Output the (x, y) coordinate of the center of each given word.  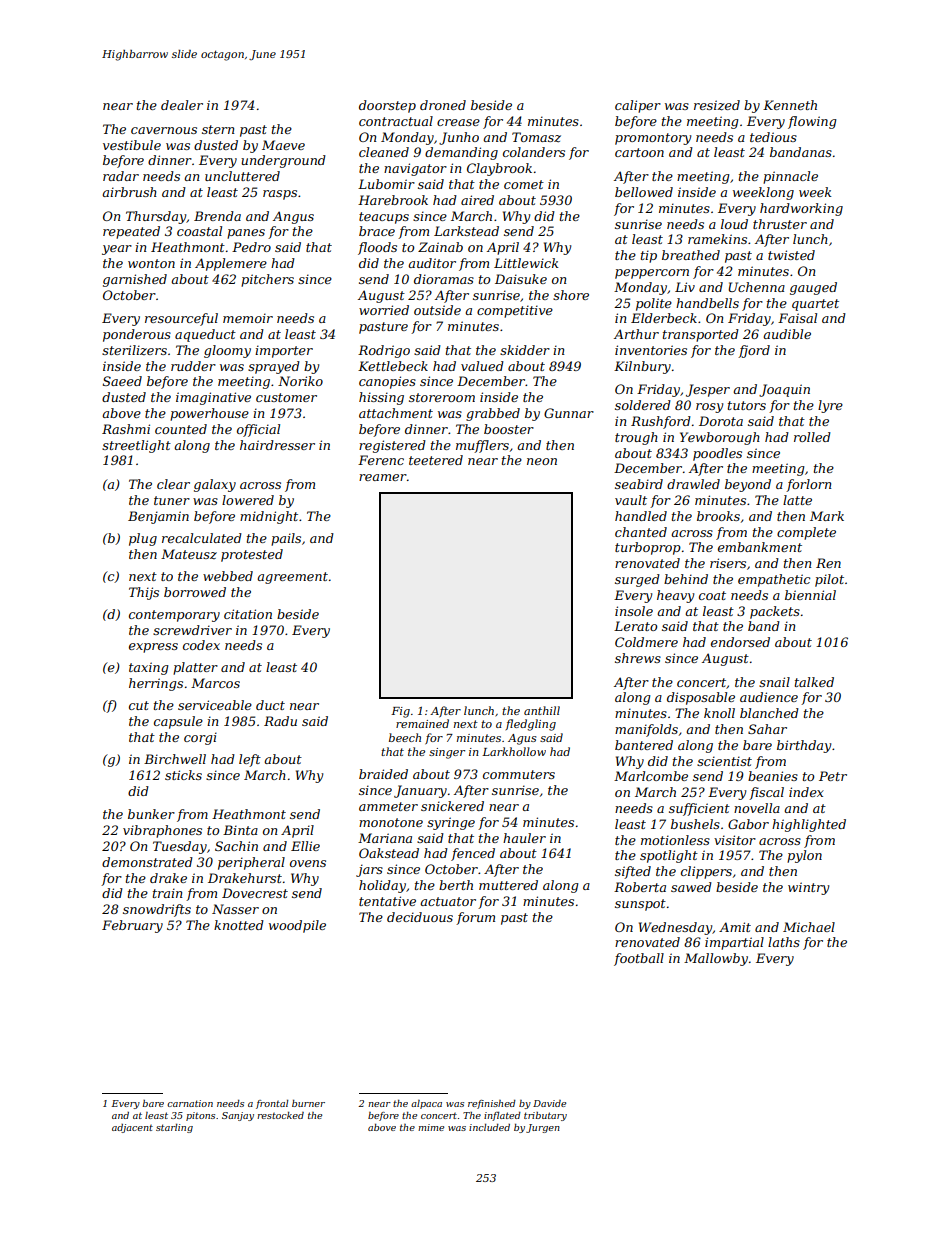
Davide (549, 1103)
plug (143, 539)
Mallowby (716, 959)
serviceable (215, 705)
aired (477, 200)
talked (814, 682)
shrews (638, 658)
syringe (451, 823)
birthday (804, 746)
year (117, 250)
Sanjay (238, 1116)
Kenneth (790, 105)
